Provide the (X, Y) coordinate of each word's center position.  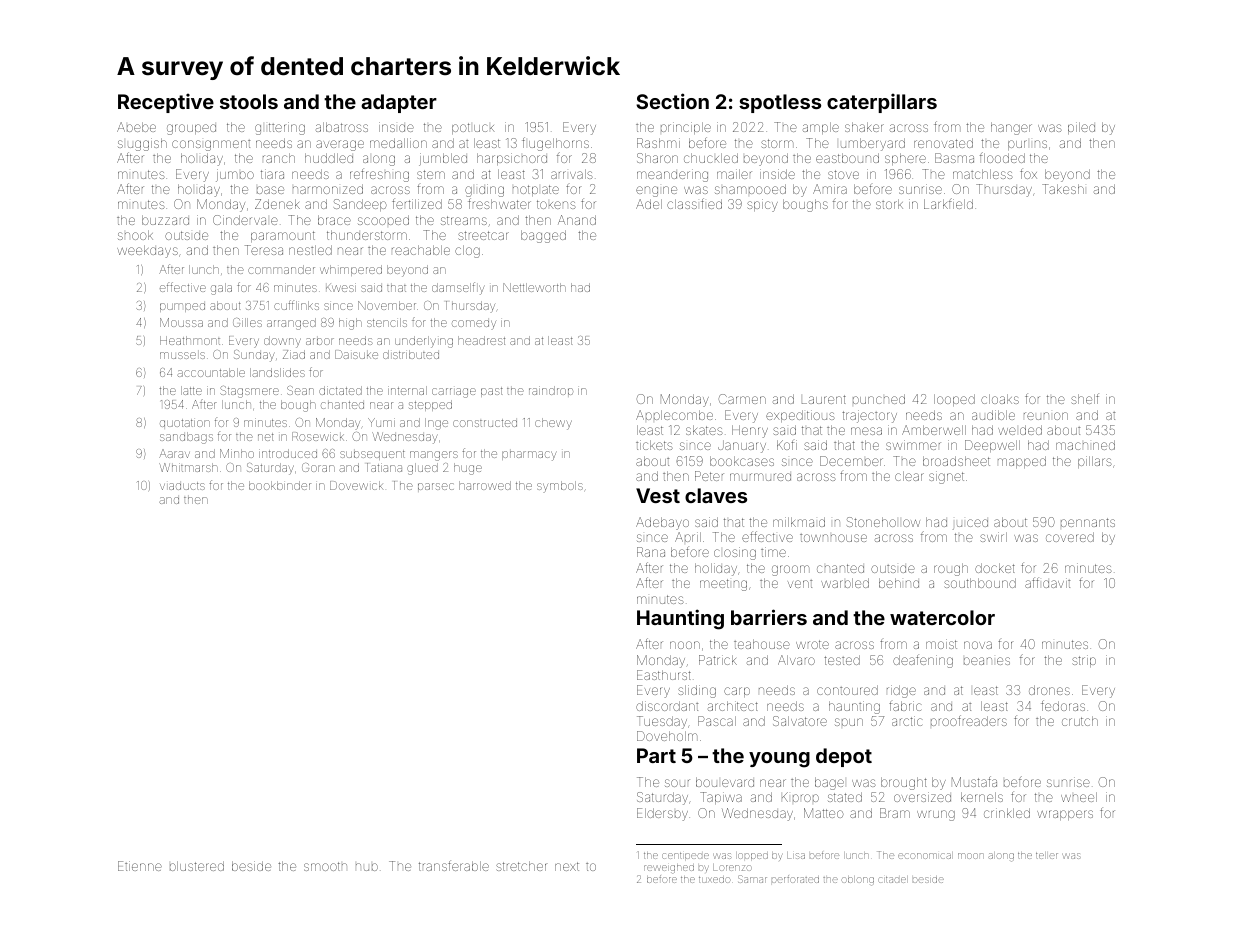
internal (407, 390)
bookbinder (280, 485)
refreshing (379, 175)
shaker (864, 127)
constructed (485, 423)
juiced (970, 524)
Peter (709, 476)
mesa (866, 431)
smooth (325, 866)
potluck (473, 128)
